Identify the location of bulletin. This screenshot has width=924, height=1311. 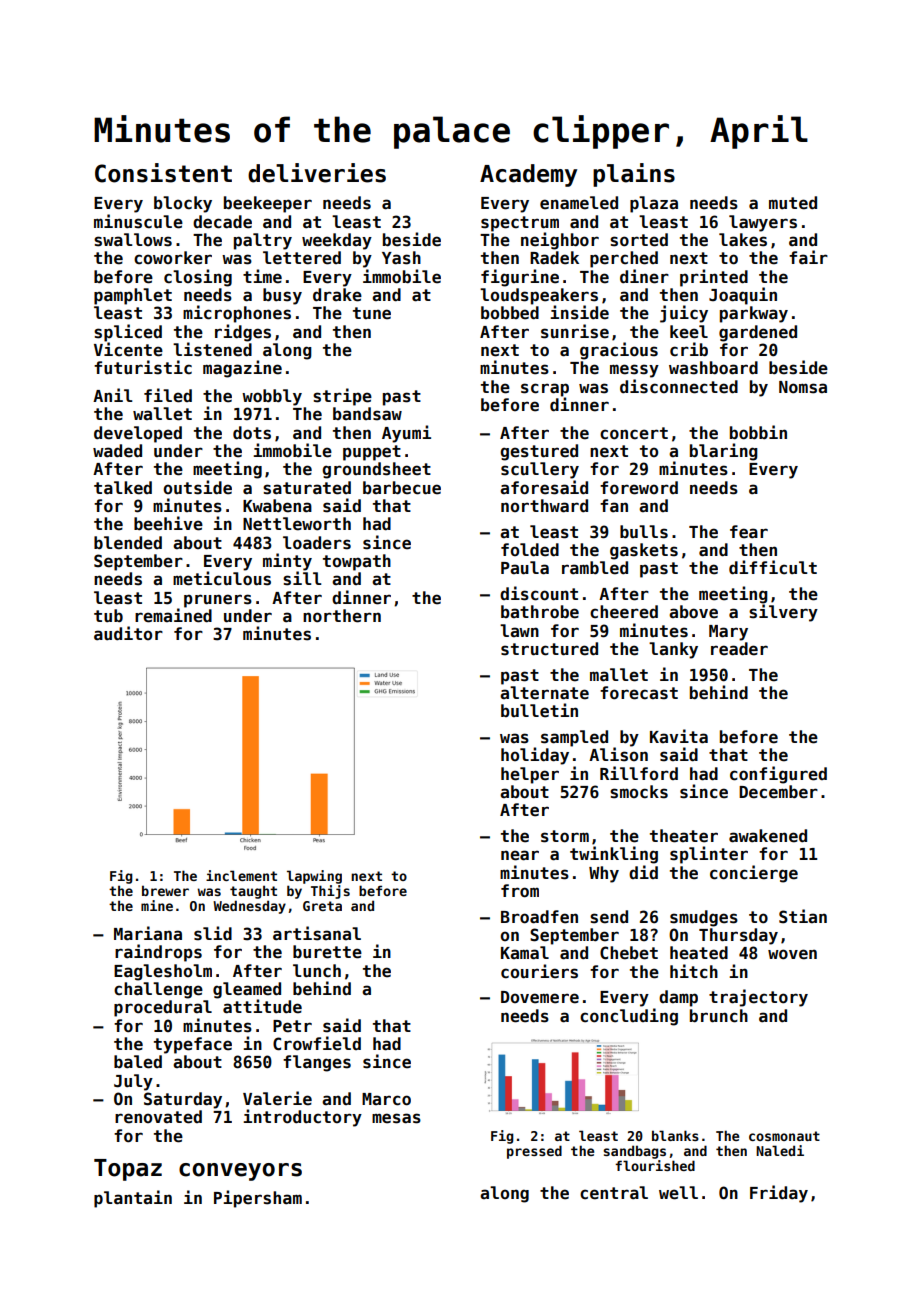
(539, 710).
